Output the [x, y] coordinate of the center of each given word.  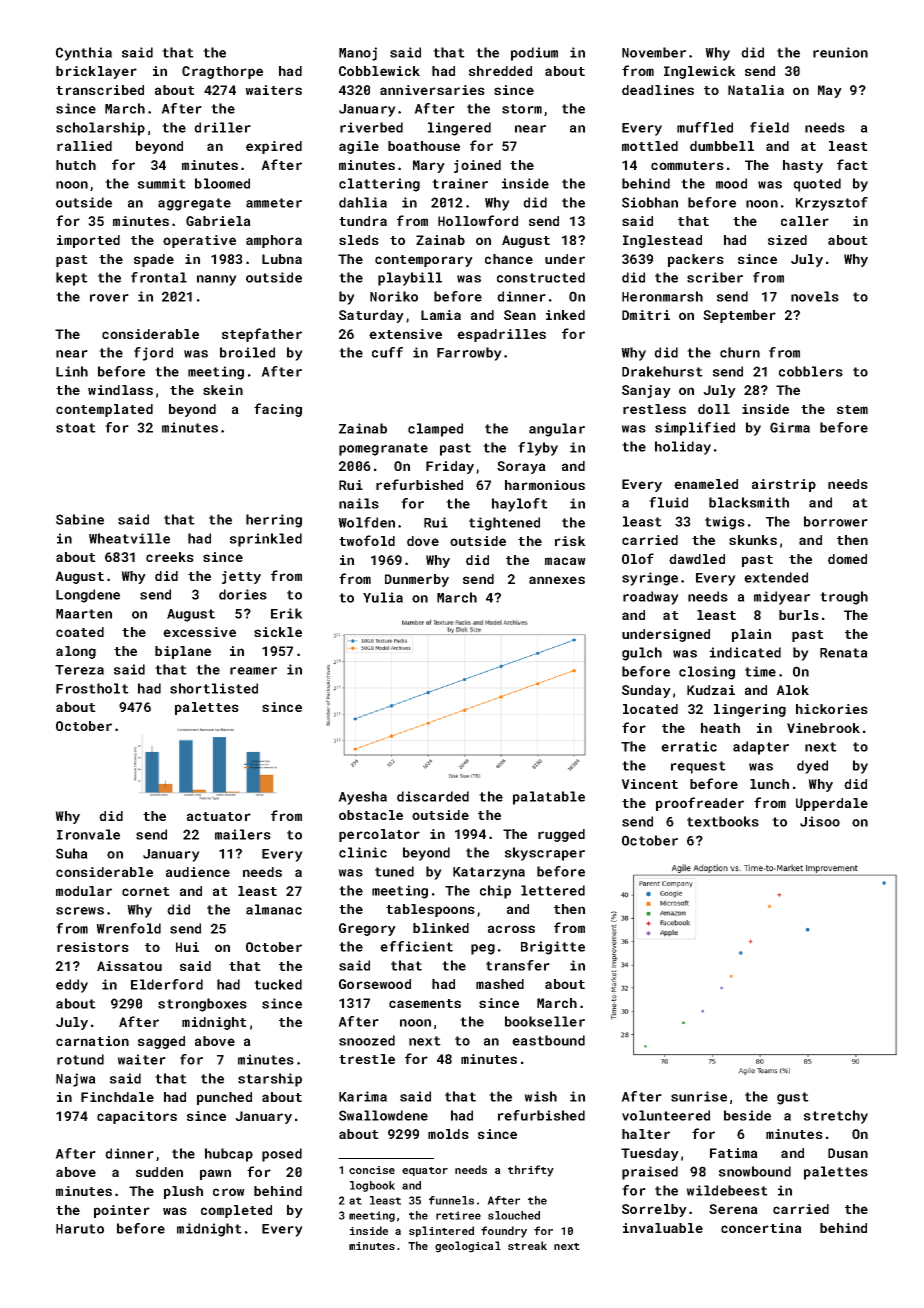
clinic [363, 852]
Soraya [521, 467]
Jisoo [820, 821]
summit [162, 183]
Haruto [80, 1229]
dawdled [697, 559]
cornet [146, 891]
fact [852, 164]
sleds [359, 240]
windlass [120, 390]
